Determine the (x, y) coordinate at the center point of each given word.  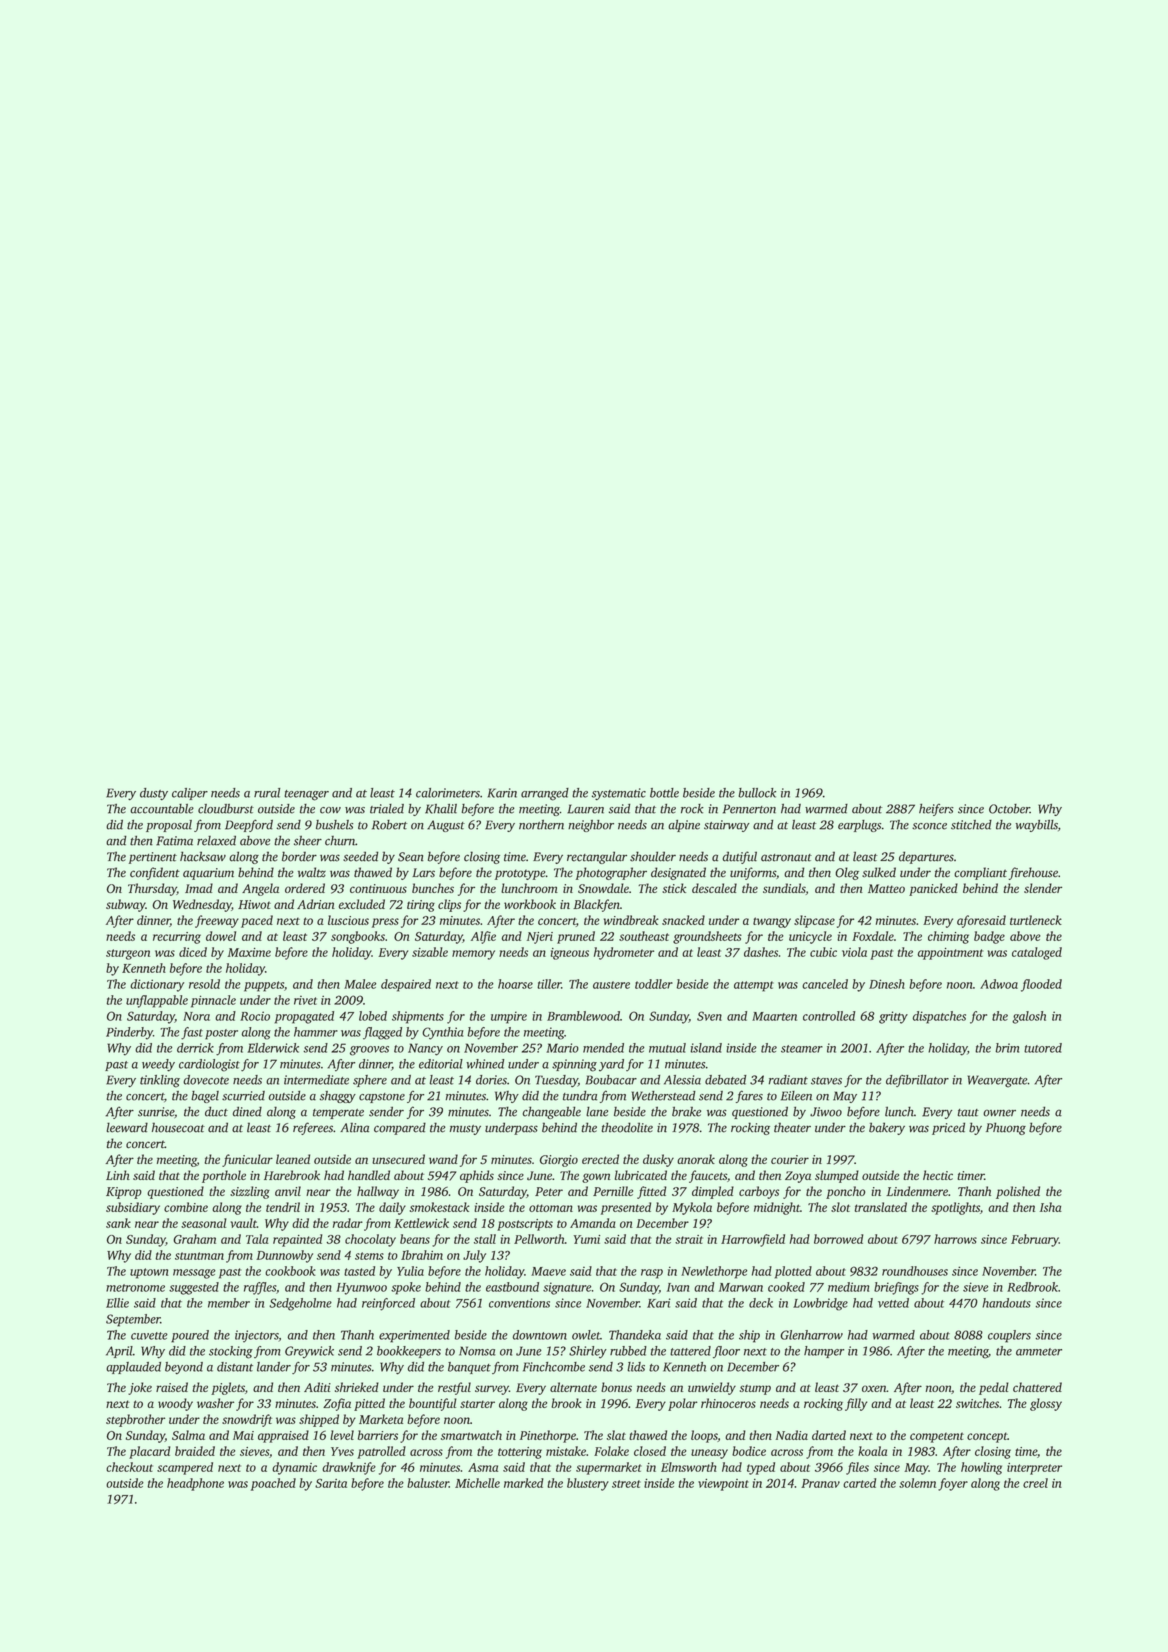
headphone (195, 1484)
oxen (874, 1388)
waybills (1037, 826)
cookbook (290, 1271)
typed (761, 1468)
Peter (549, 1191)
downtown (540, 1335)
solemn (917, 1483)
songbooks (358, 937)
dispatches (939, 1017)
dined (247, 1112)
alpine (684, 826)
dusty (154, 794)
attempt (754, 986)
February (1035, 1240)
